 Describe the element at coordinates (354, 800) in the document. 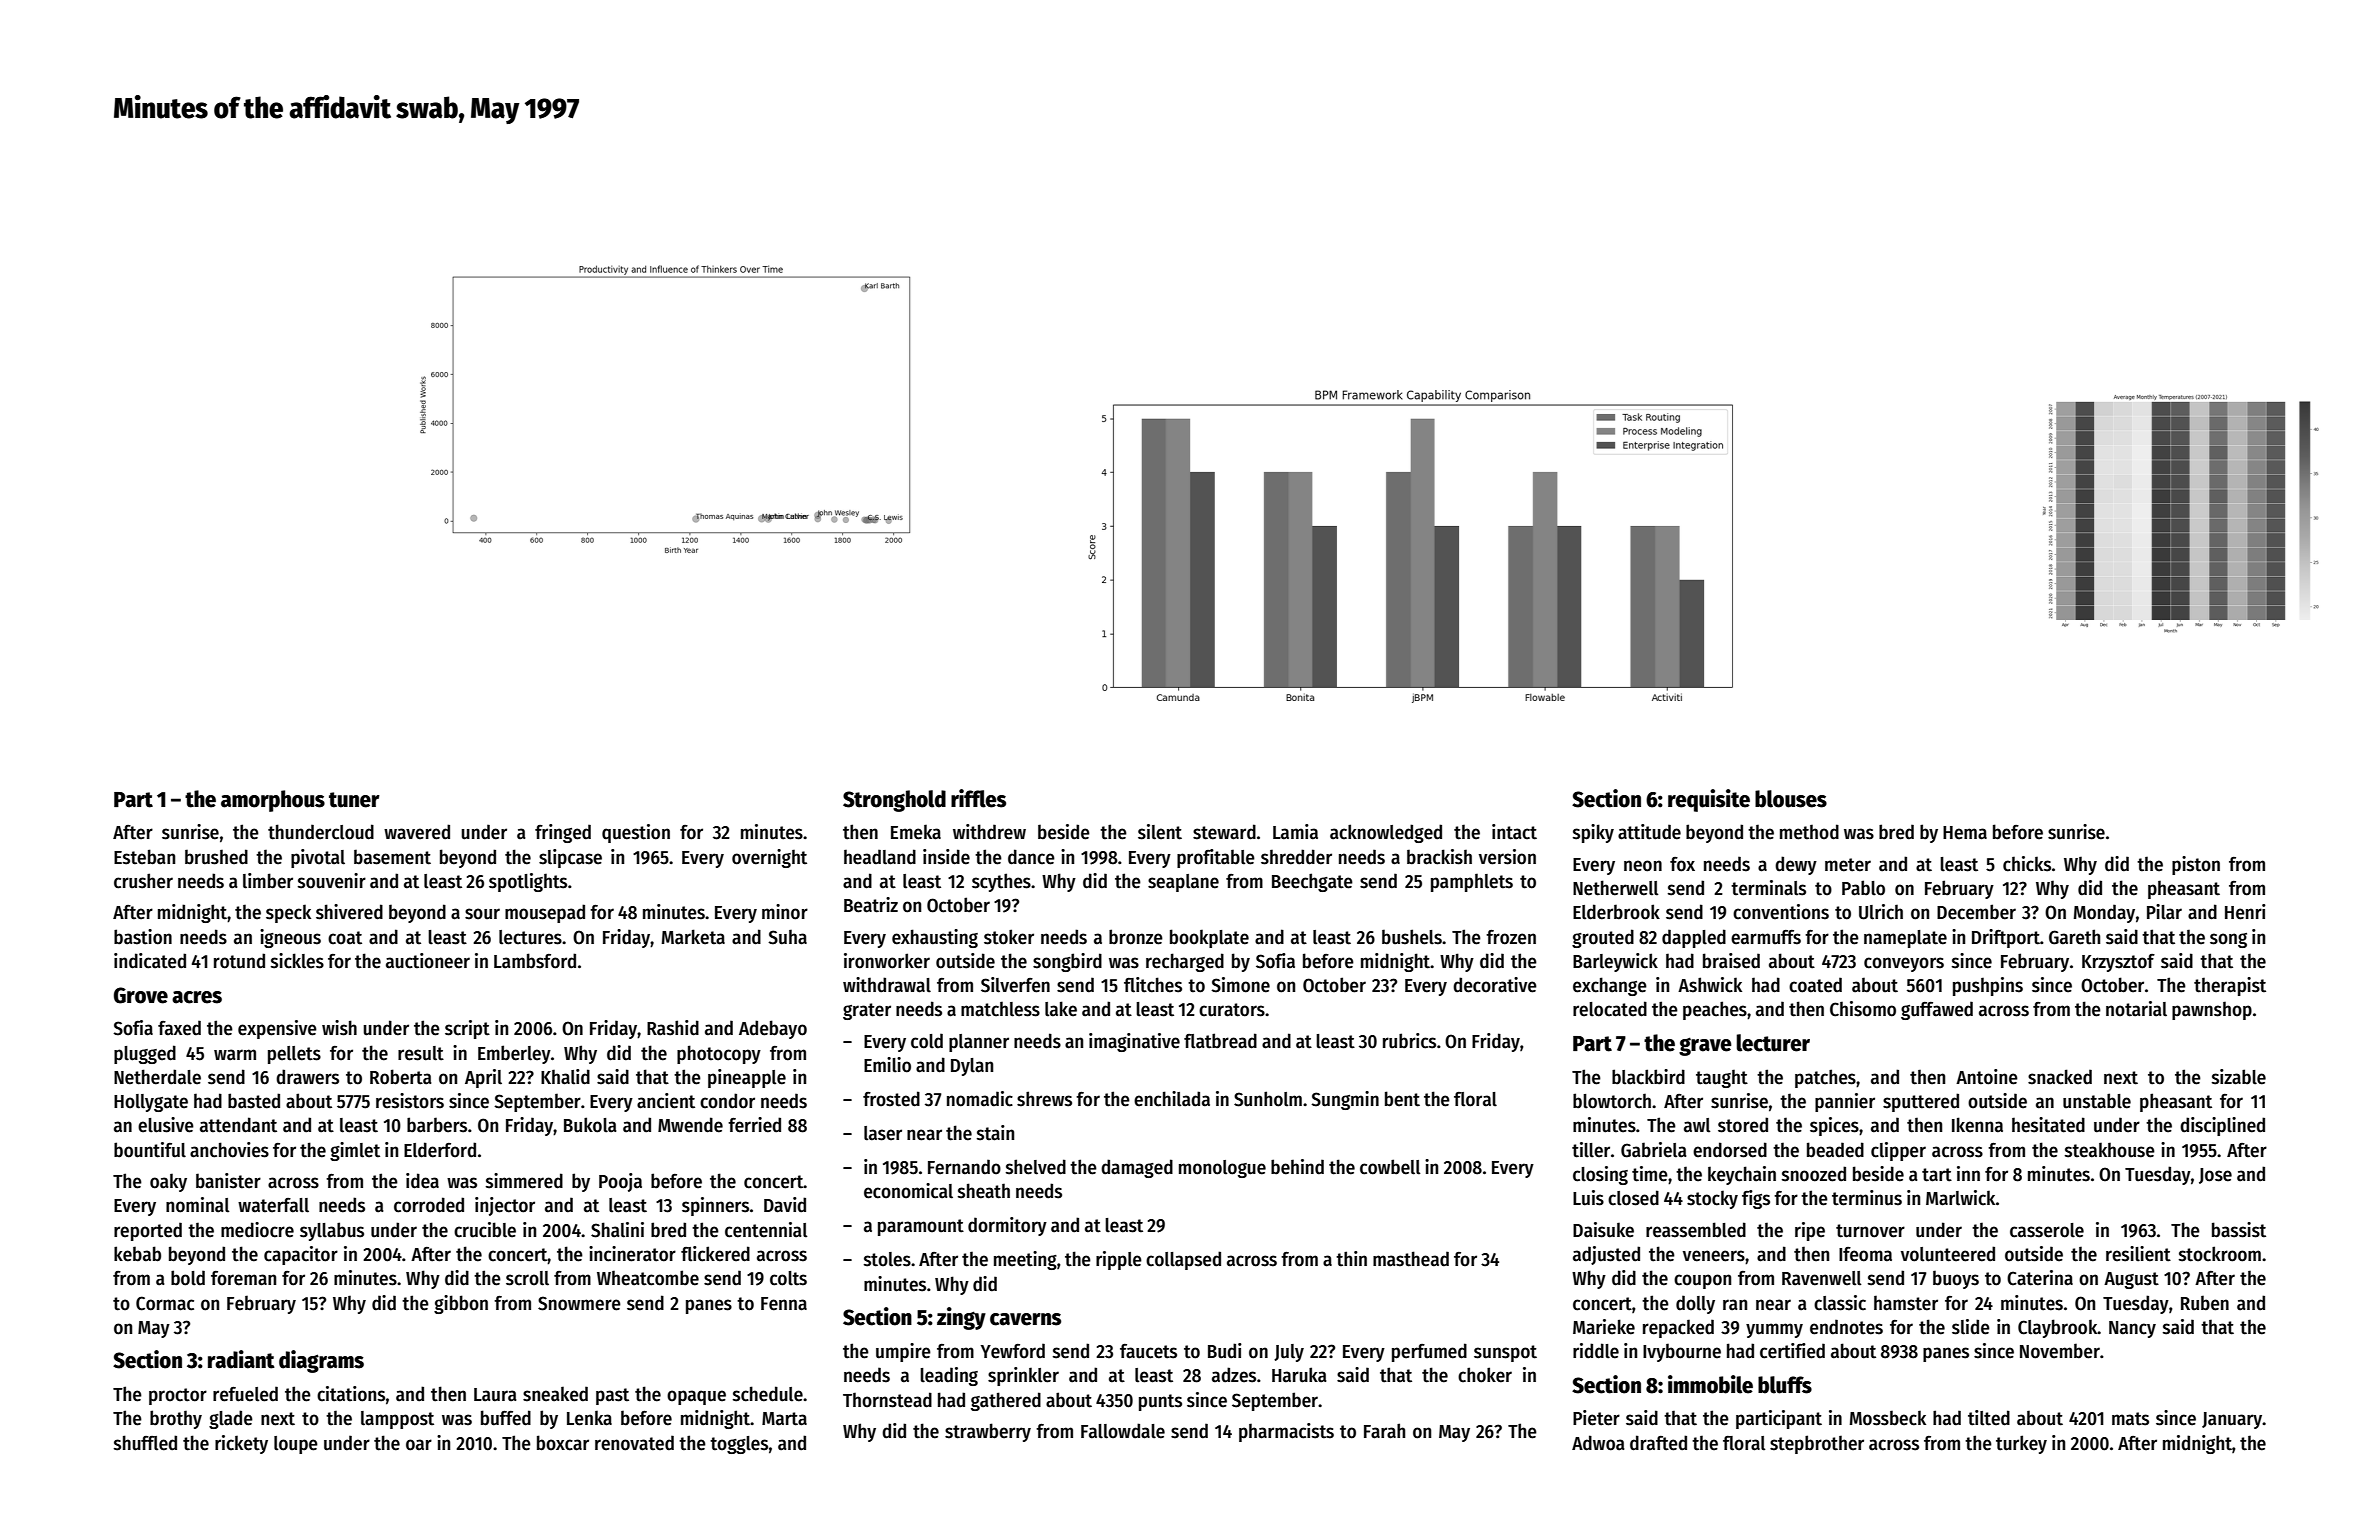

I see `tuner` at that location.
